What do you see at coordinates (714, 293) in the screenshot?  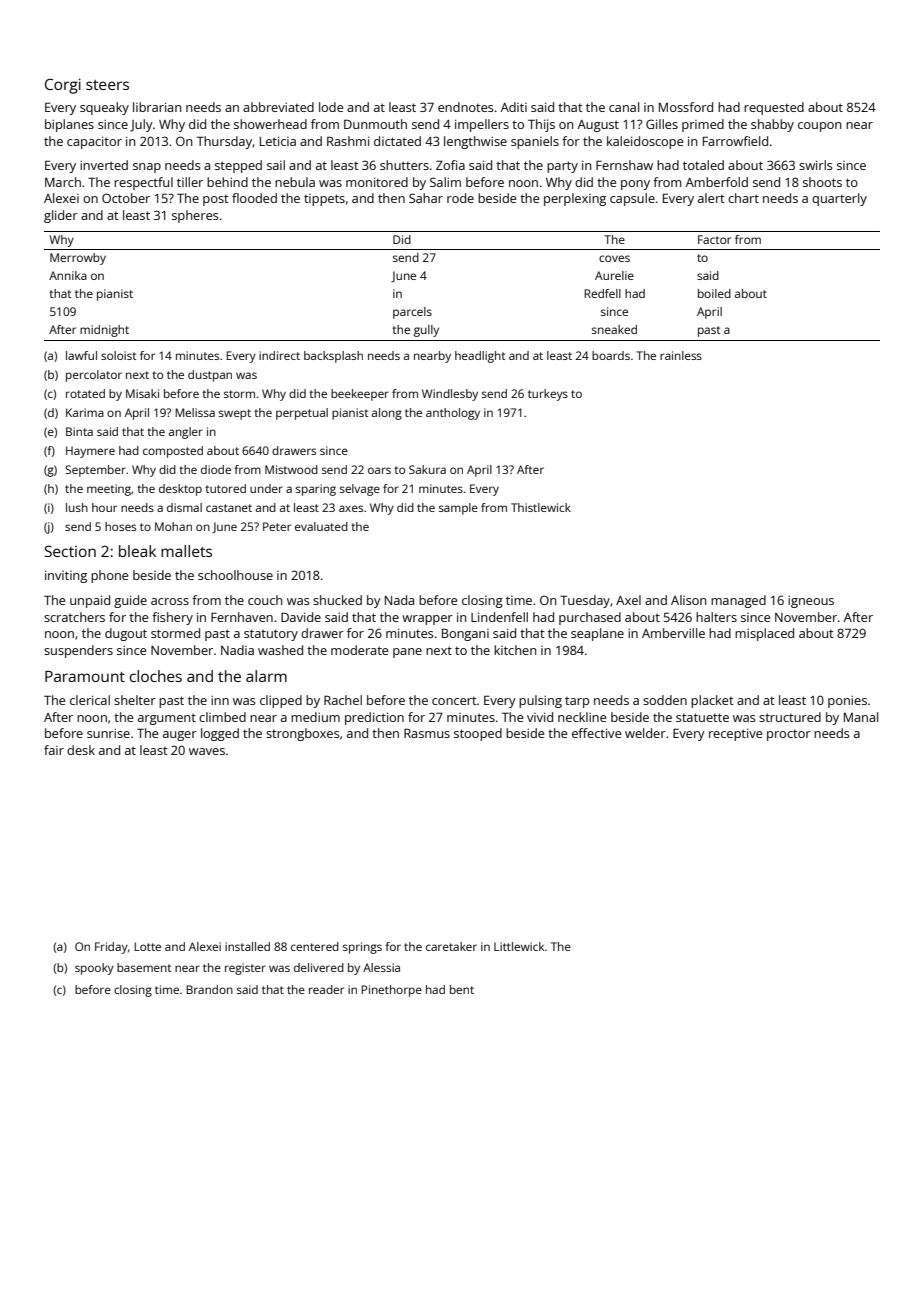 I see `boiled` at bounding box center [714, 293].
